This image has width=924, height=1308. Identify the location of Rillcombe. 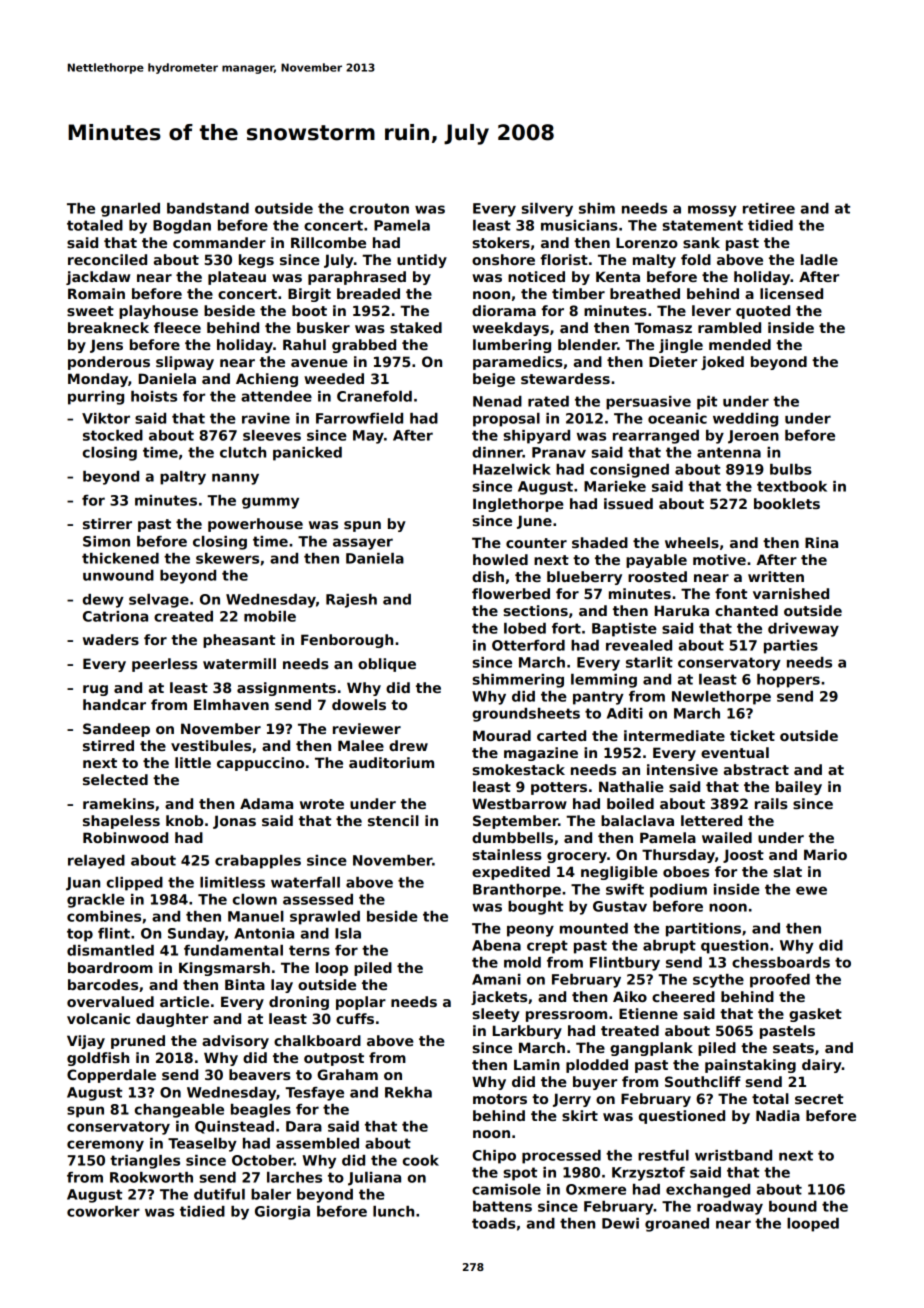
(328, 242).
